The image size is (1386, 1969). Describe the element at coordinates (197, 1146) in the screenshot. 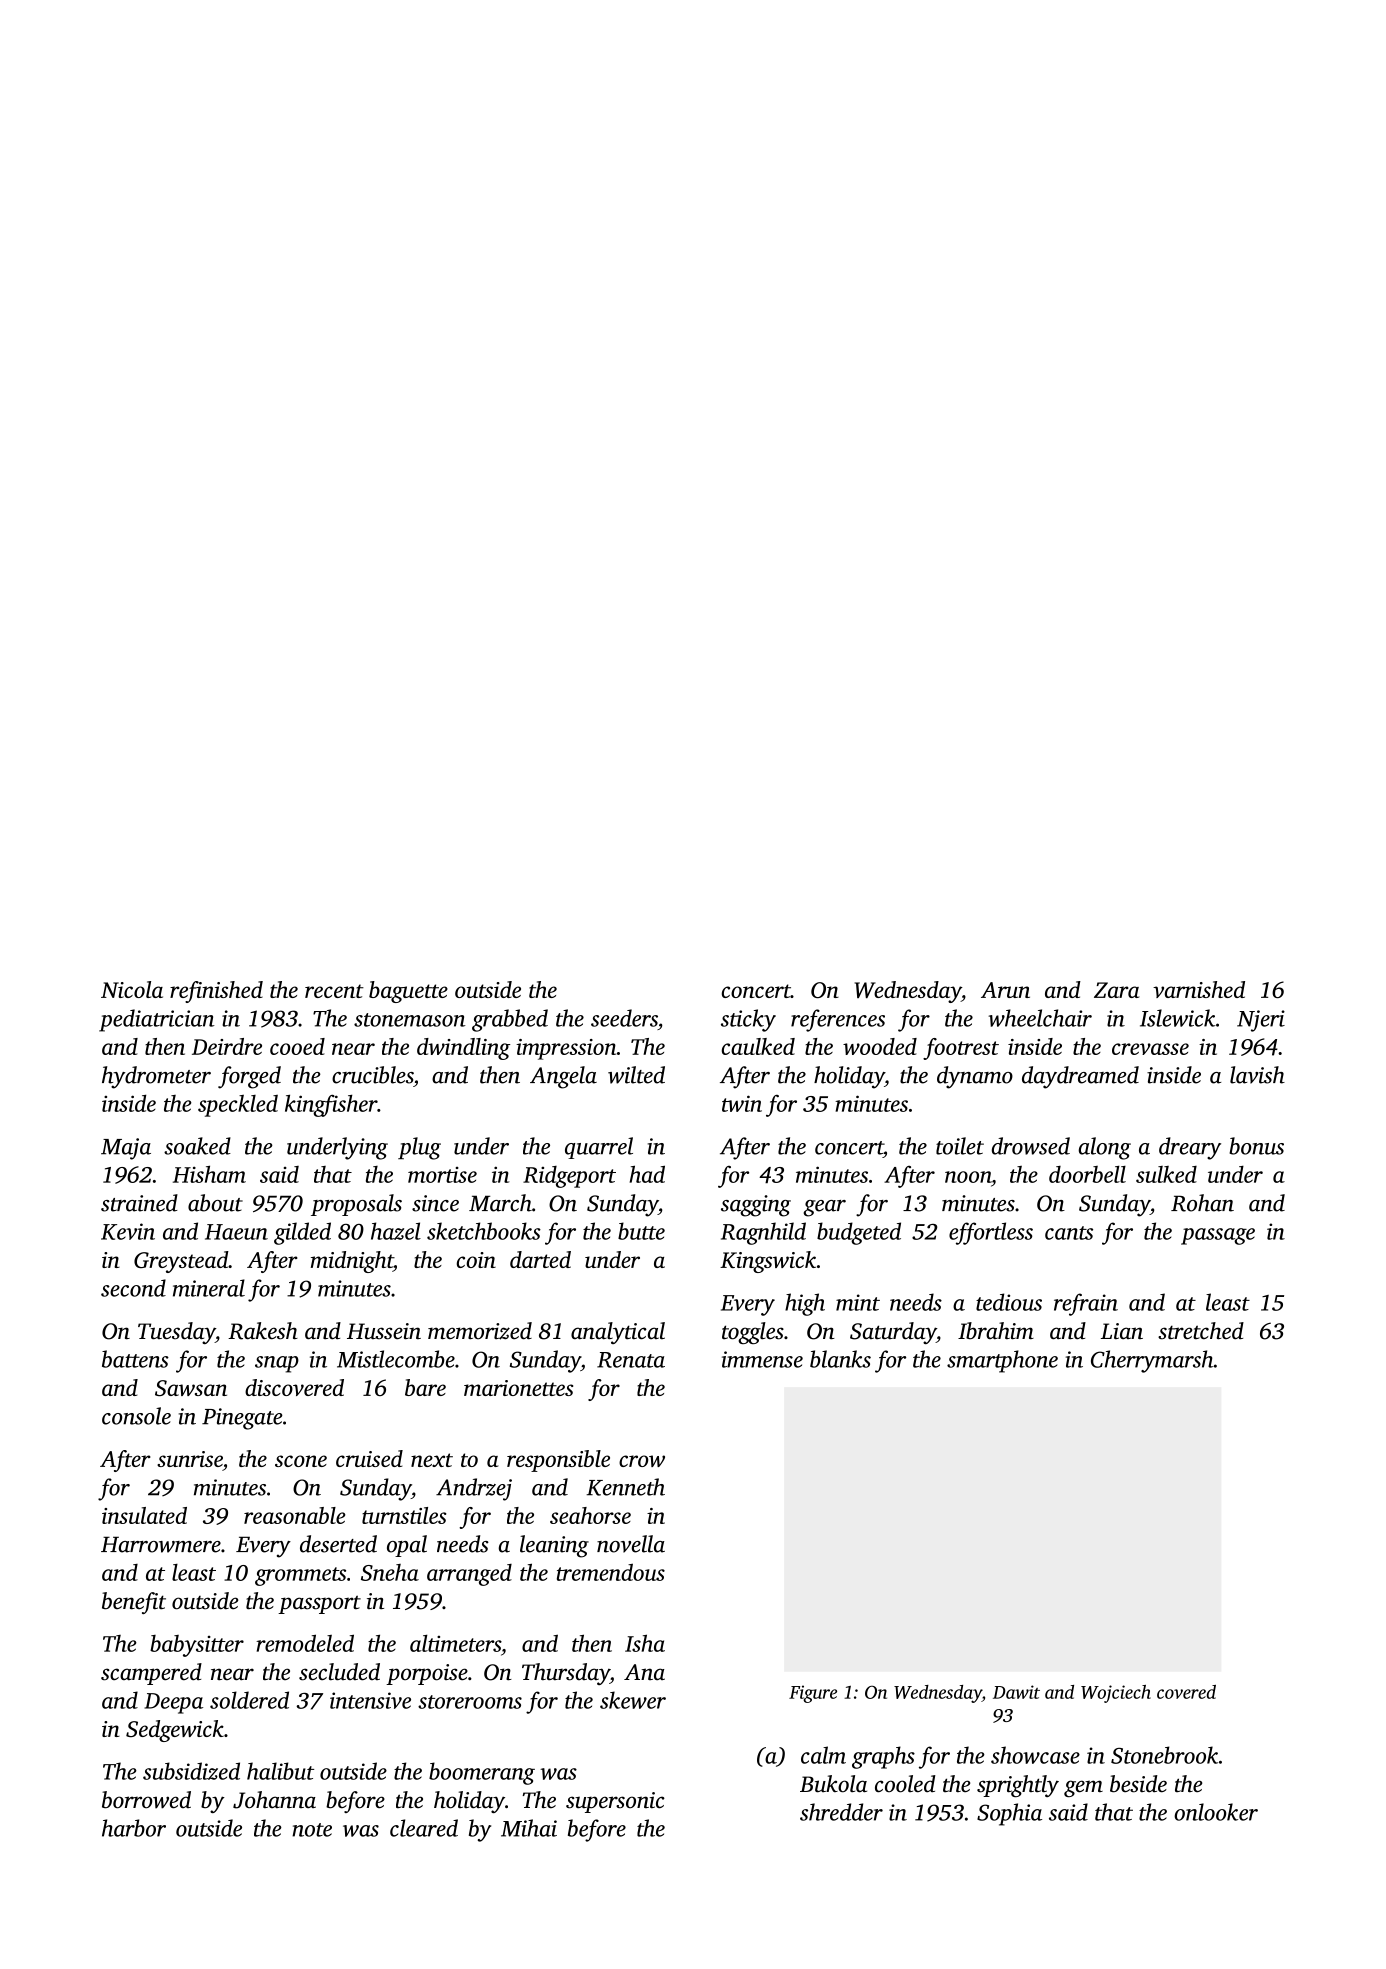

I see `soaked` at that location.
